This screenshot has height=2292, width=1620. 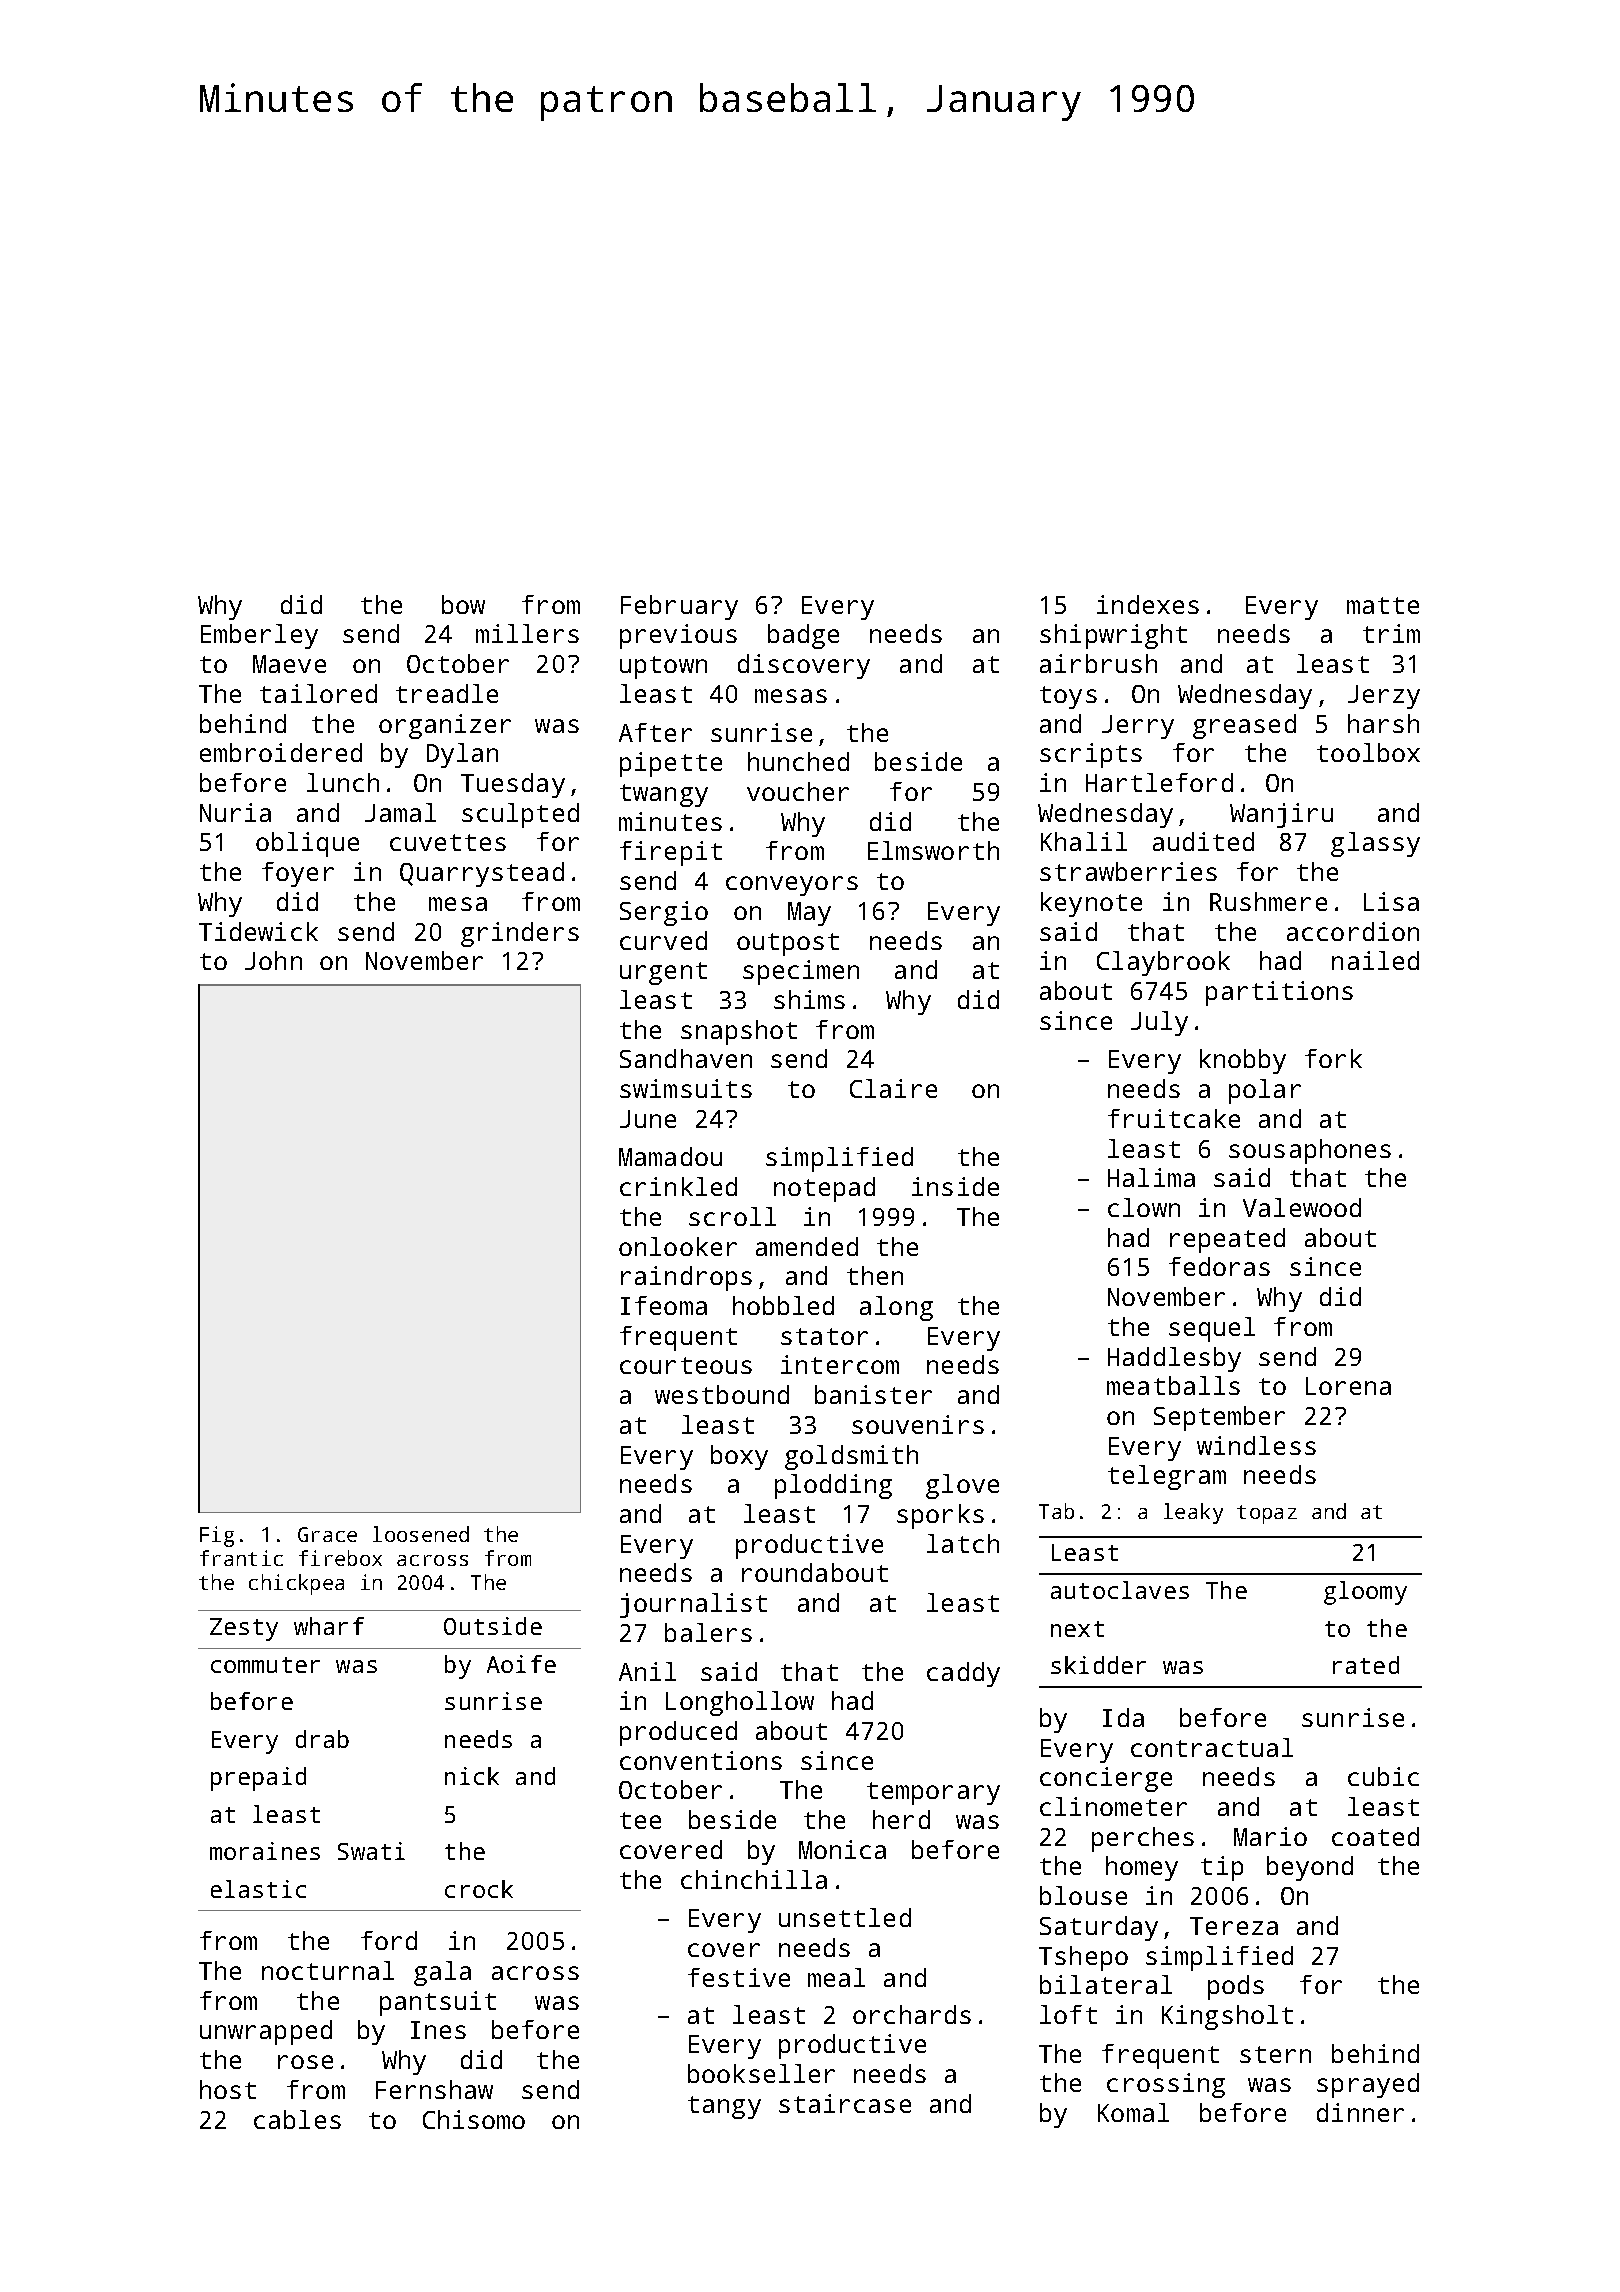 I want to click on Haddlesby, so click(x=1174, y=1359).
